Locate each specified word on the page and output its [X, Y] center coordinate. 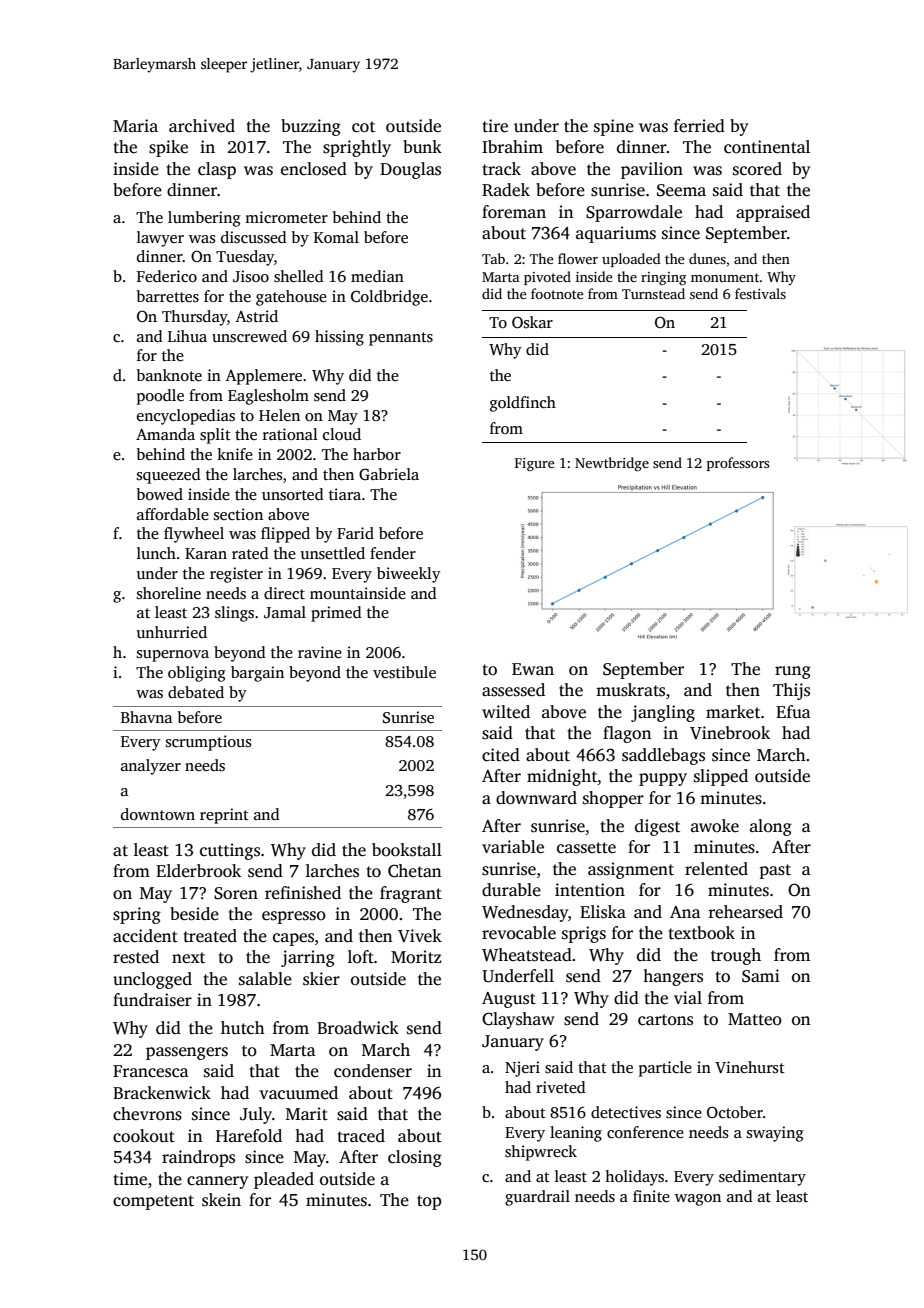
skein [221, 1200]
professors [738, 464]
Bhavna [146, 717]
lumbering [204, 219]
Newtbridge [612, 464]
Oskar [532, 322]
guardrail [537, 1198]
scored [757, 169]
